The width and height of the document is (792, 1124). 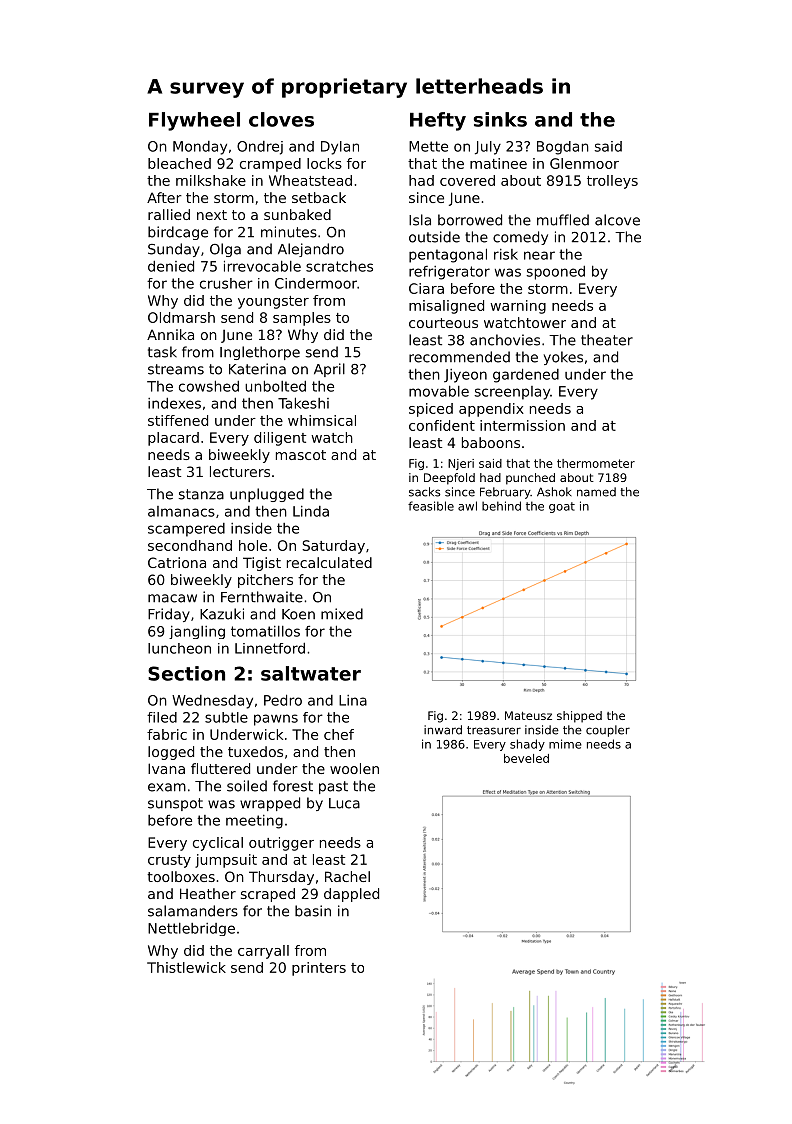 What do you see at coordinates (438, 121) in the document?
I see `Hefty` at bounding box center [438, 121].
